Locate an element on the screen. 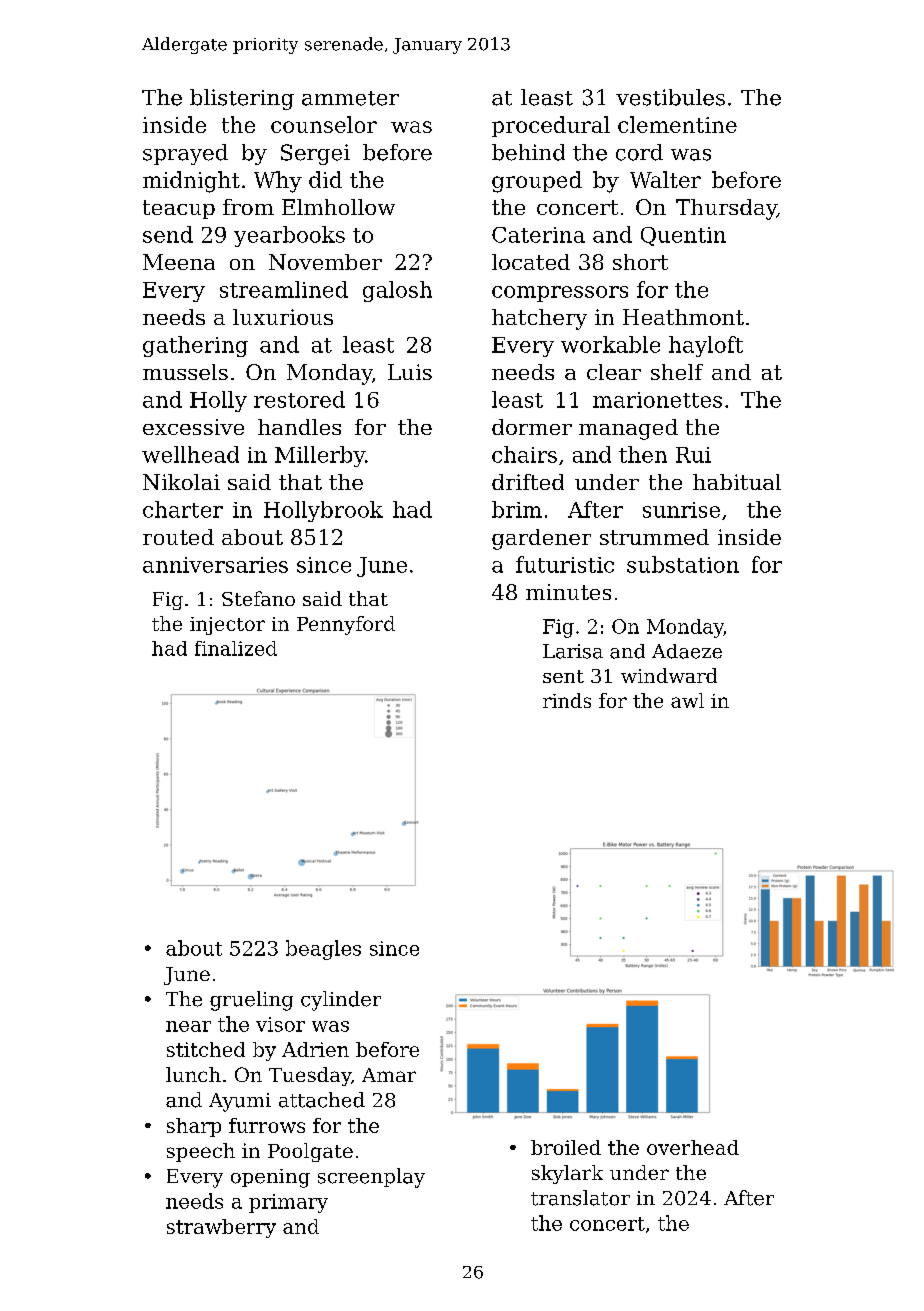 Image resolution: width=924 pixels, height=1311 pixels. rinds is located at coordinates (567, 700).
